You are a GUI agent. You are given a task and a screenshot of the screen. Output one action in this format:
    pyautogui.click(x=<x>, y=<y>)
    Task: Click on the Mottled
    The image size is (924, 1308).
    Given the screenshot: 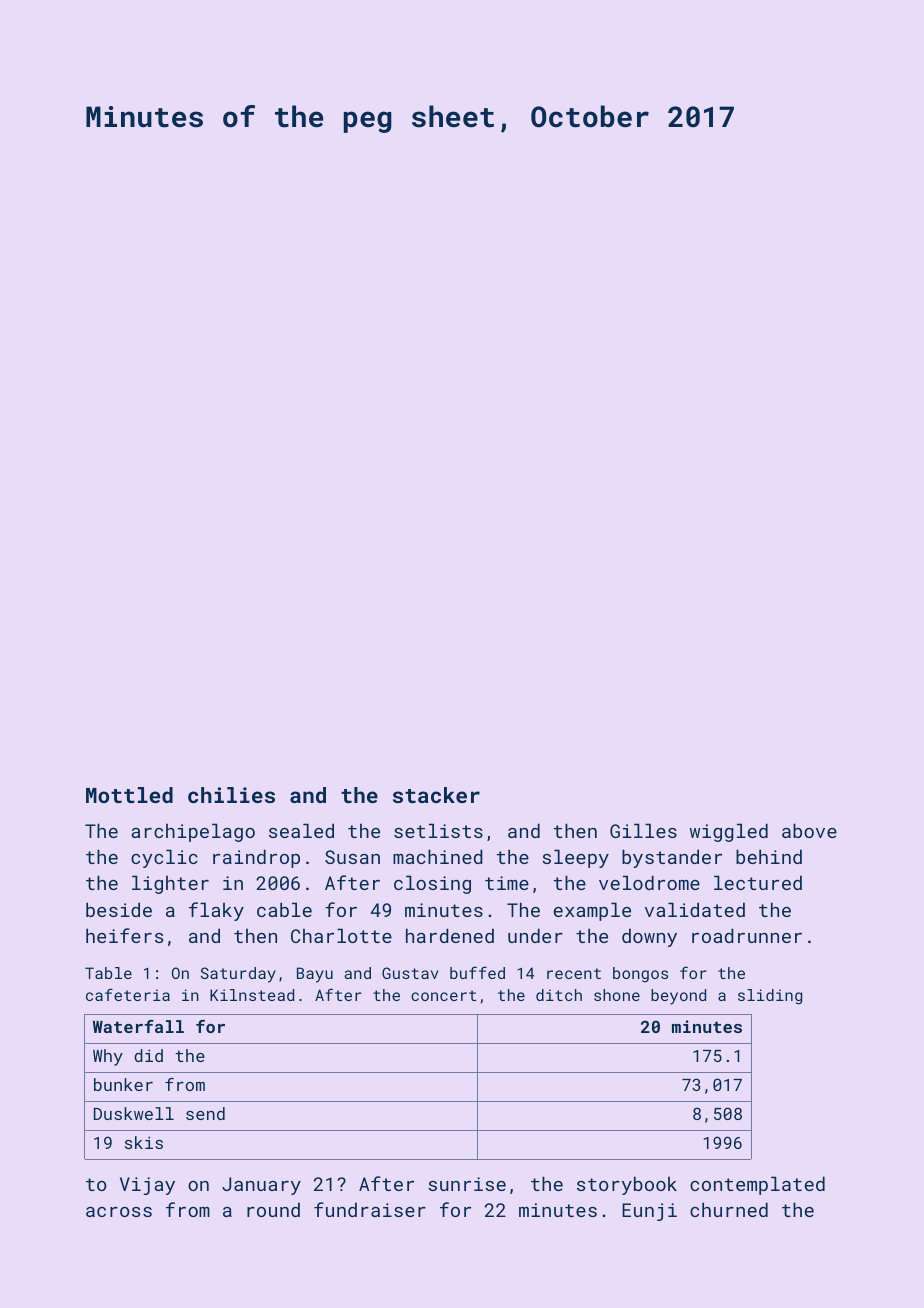 What is the action you would take?
    pyautogui.click(x=129, y=795)
